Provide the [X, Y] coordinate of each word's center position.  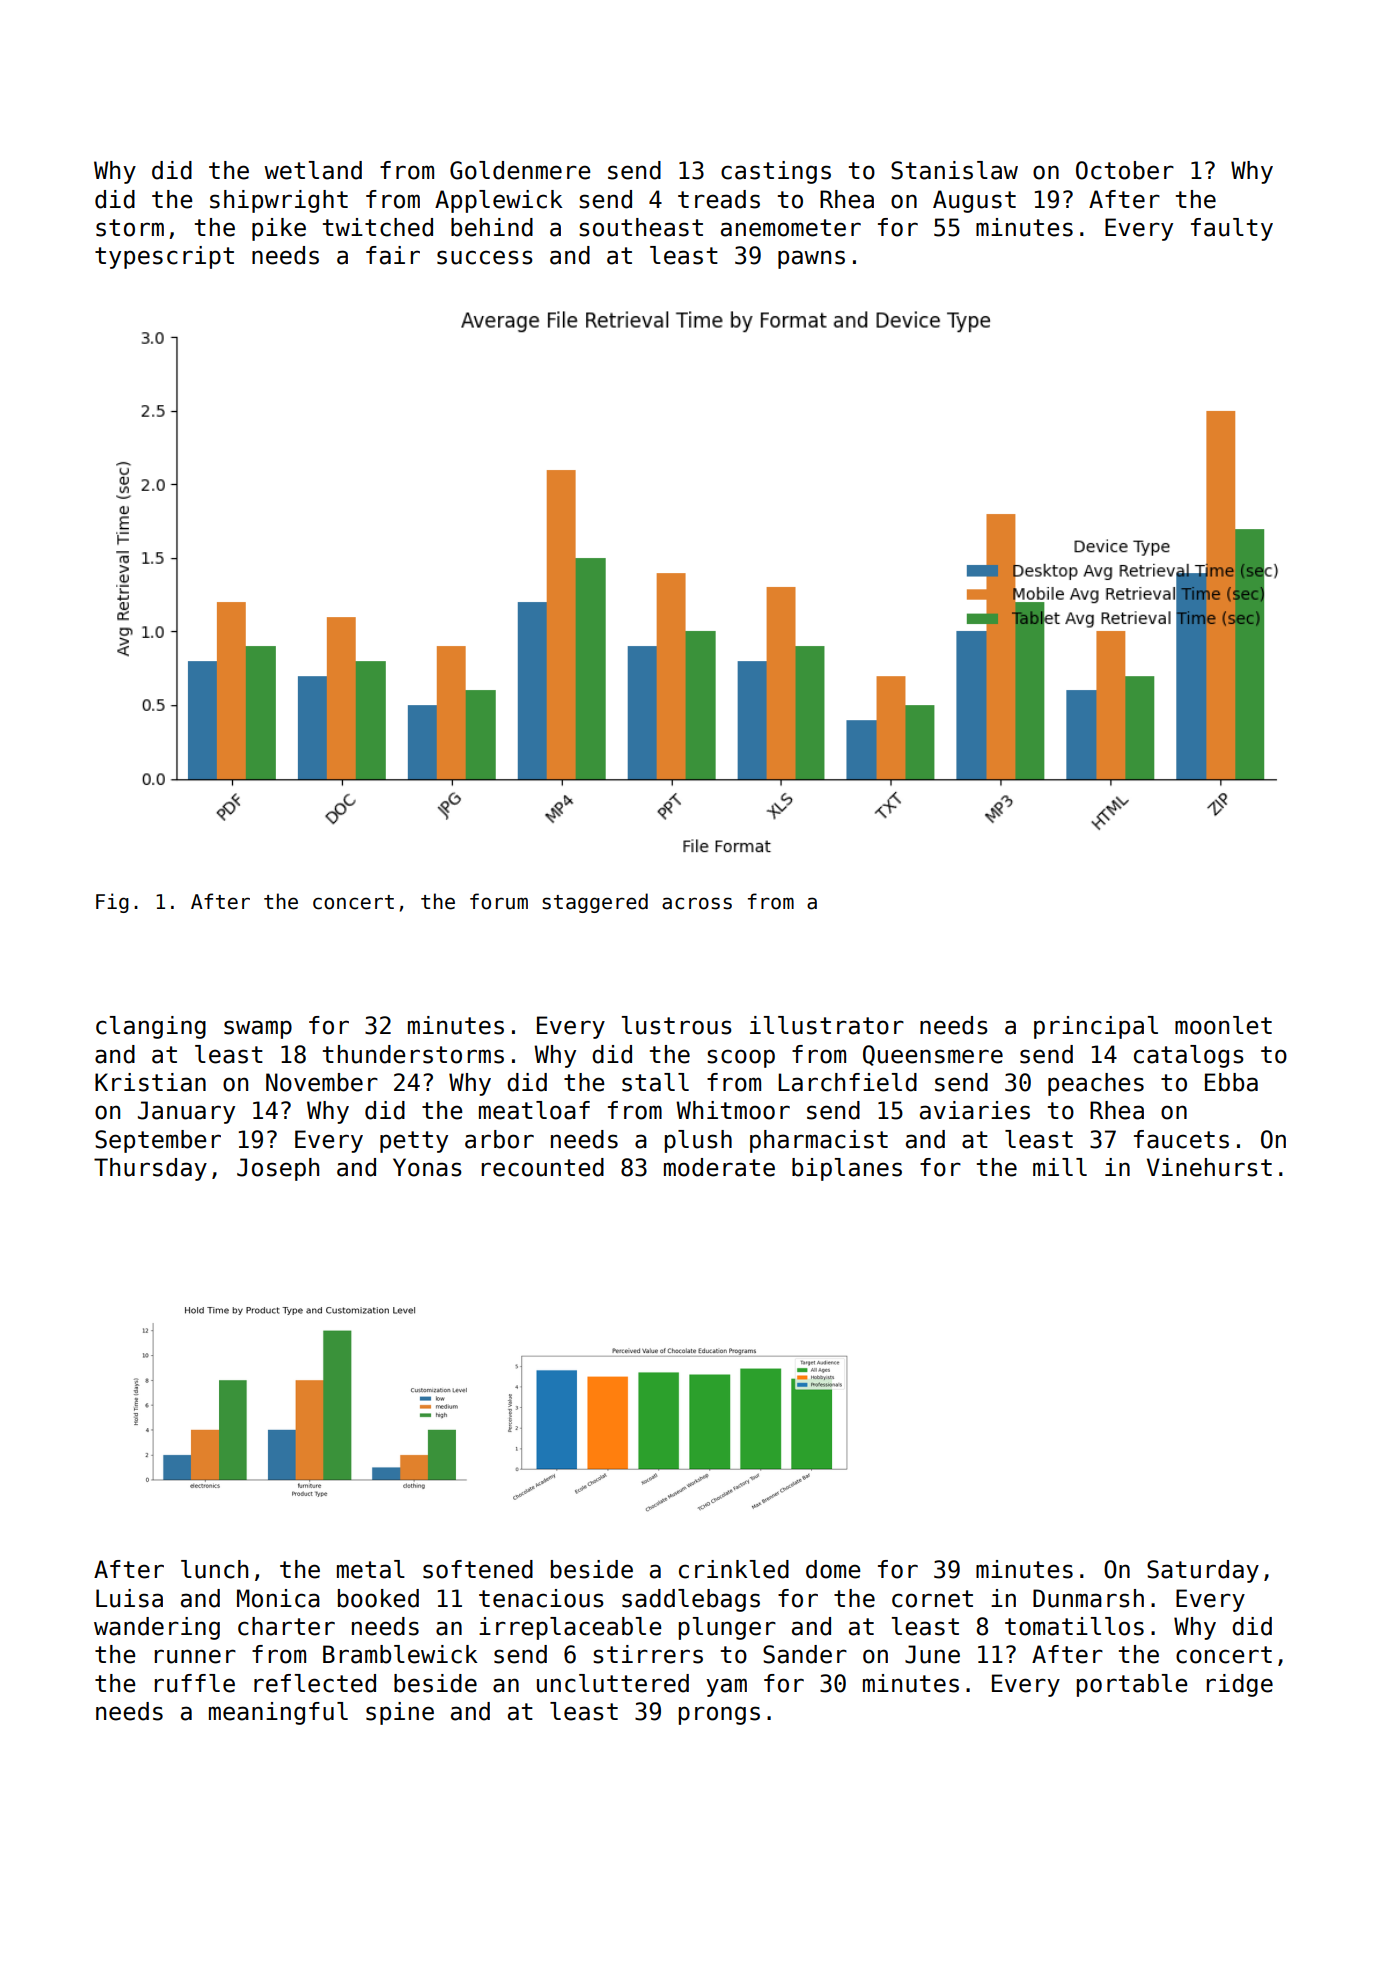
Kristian [150, 1082]
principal [1096, 1027]
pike [279, 229]
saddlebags [691, 1600]
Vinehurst [1209, 1167]
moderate [719, 1167]
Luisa [129, 1598]
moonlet [1223, 1025]
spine [400, 1713]
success [485, 257]
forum [499, 901]
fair [393, 255]
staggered [595, 903]
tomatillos [1074, 1626]
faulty [1232, 229]
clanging [151, 1027]
